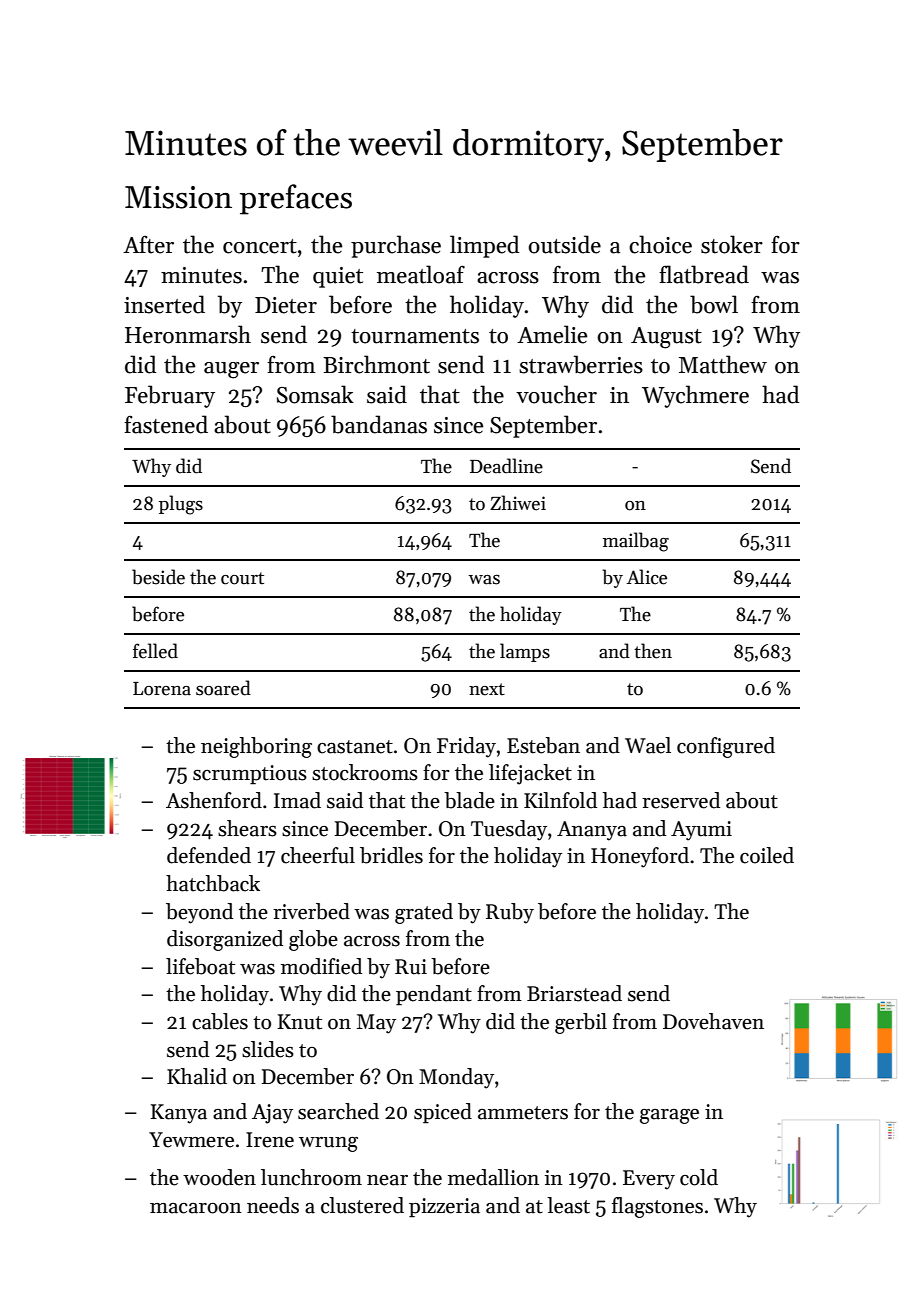  Describe the element at coordinates (242, 578) in the page. I see `court` at that location.
